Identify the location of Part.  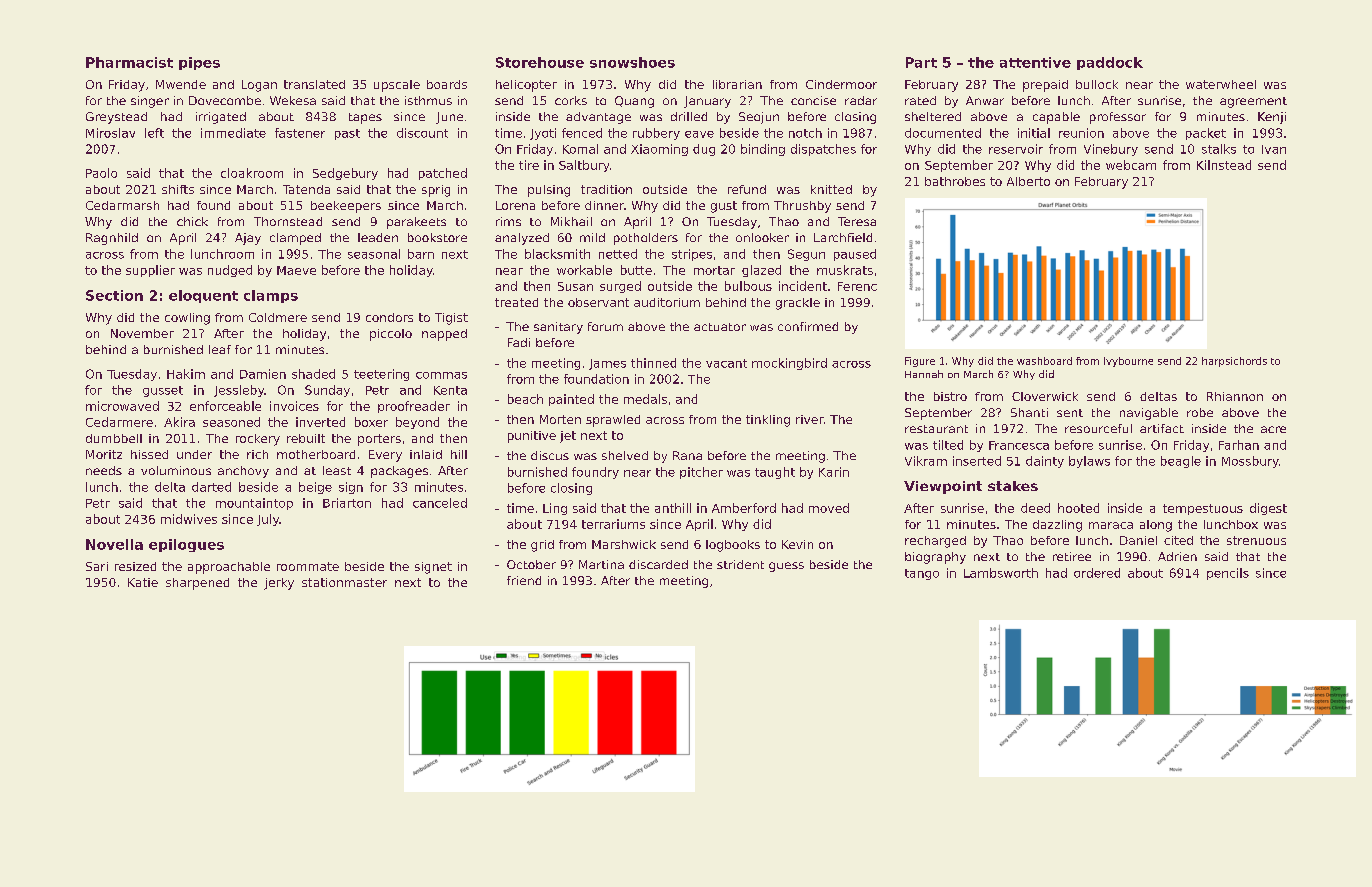
(921, 62).
